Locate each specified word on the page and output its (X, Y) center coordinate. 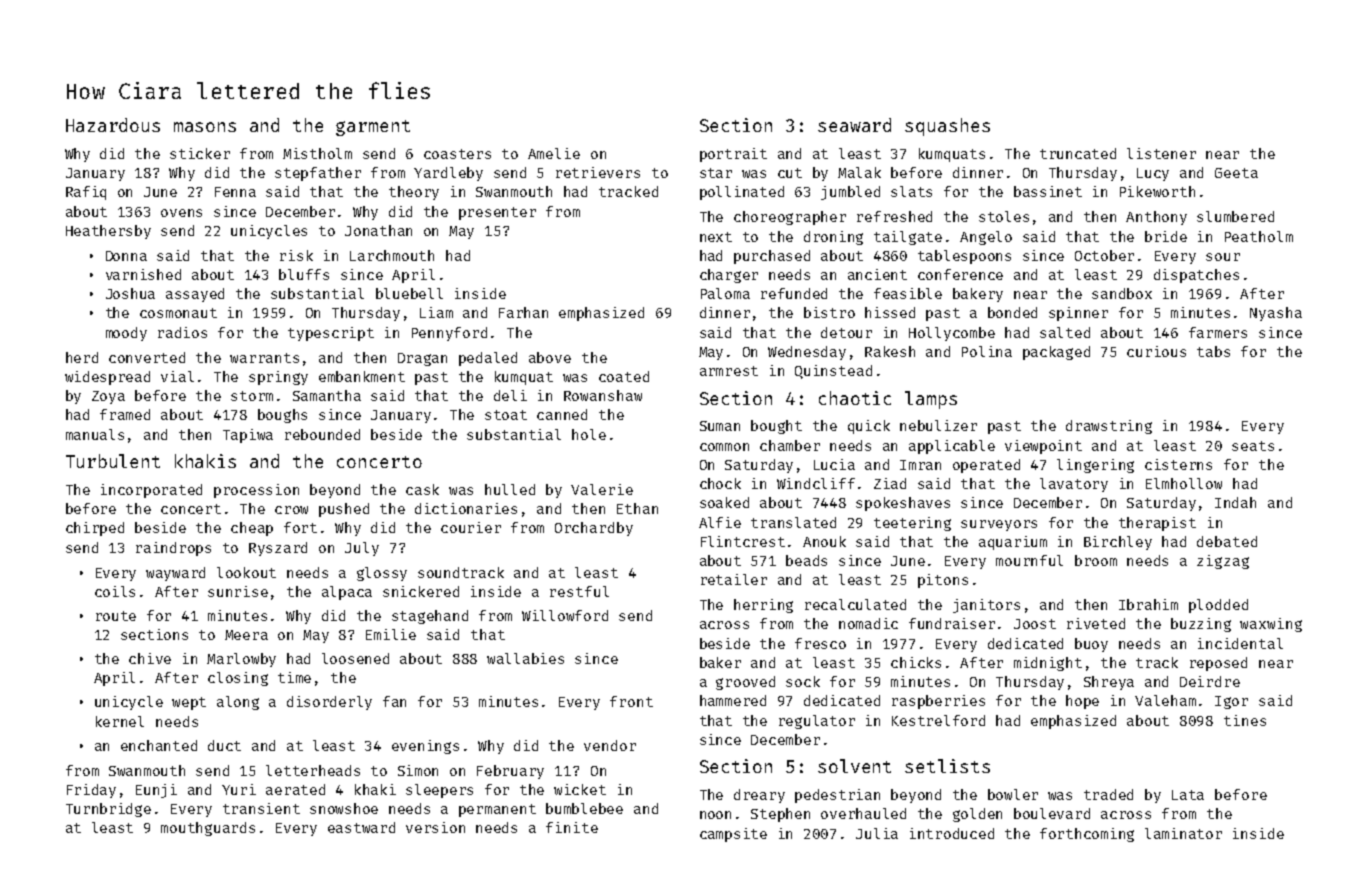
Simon (418, 770)
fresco (820, 643)
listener (1161, 153)
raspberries (938, 702)
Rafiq (86, 193)
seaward (854, 125)
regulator (817, 722)
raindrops (173, 549)
